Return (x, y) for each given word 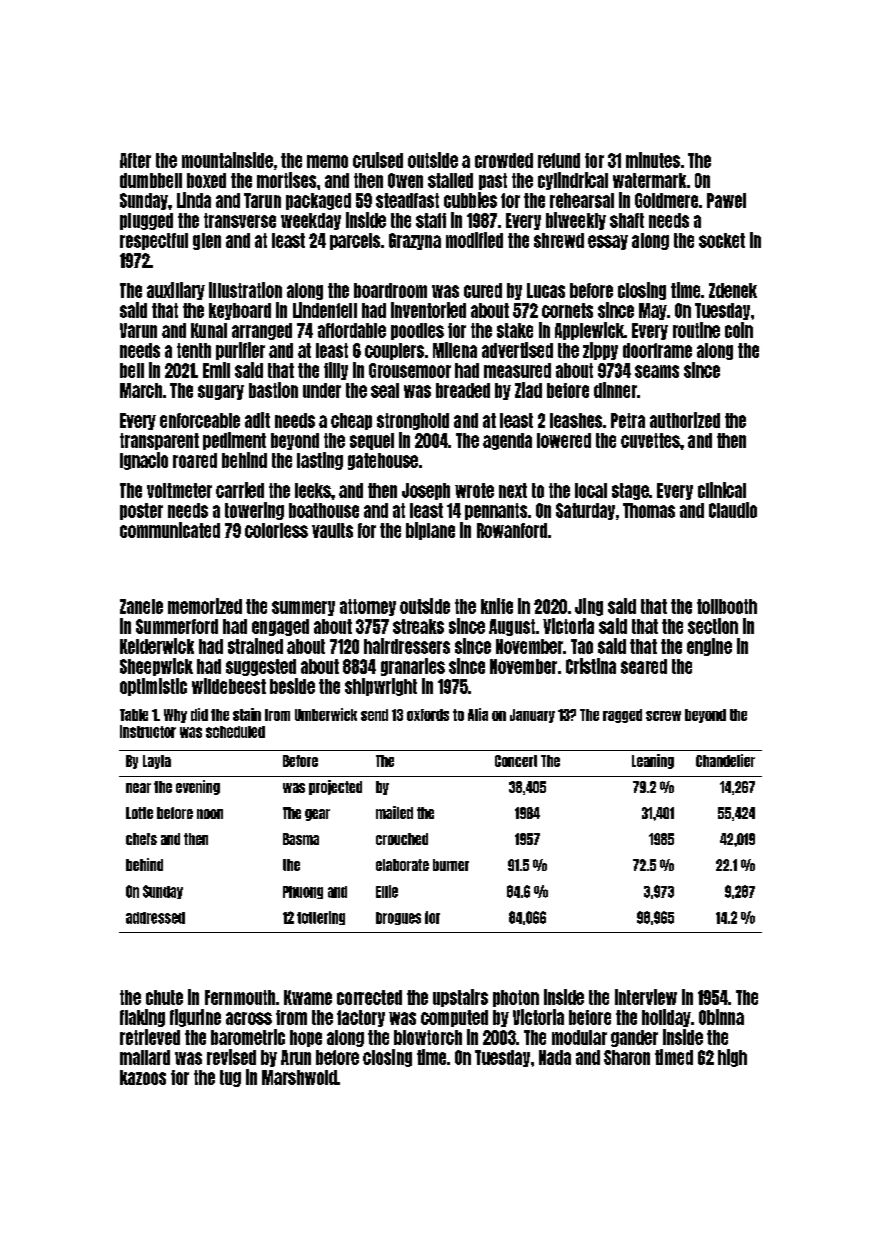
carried (240, 490)
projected (335, 787)
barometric (248, 1037)
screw (663, 716)
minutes (653, 160)
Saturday (585, 511)
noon (210, 814)
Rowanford (512, 530)
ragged (622, 716)
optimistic (153, 687)
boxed (206, 180)
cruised (378, 160)
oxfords (428, 715)
